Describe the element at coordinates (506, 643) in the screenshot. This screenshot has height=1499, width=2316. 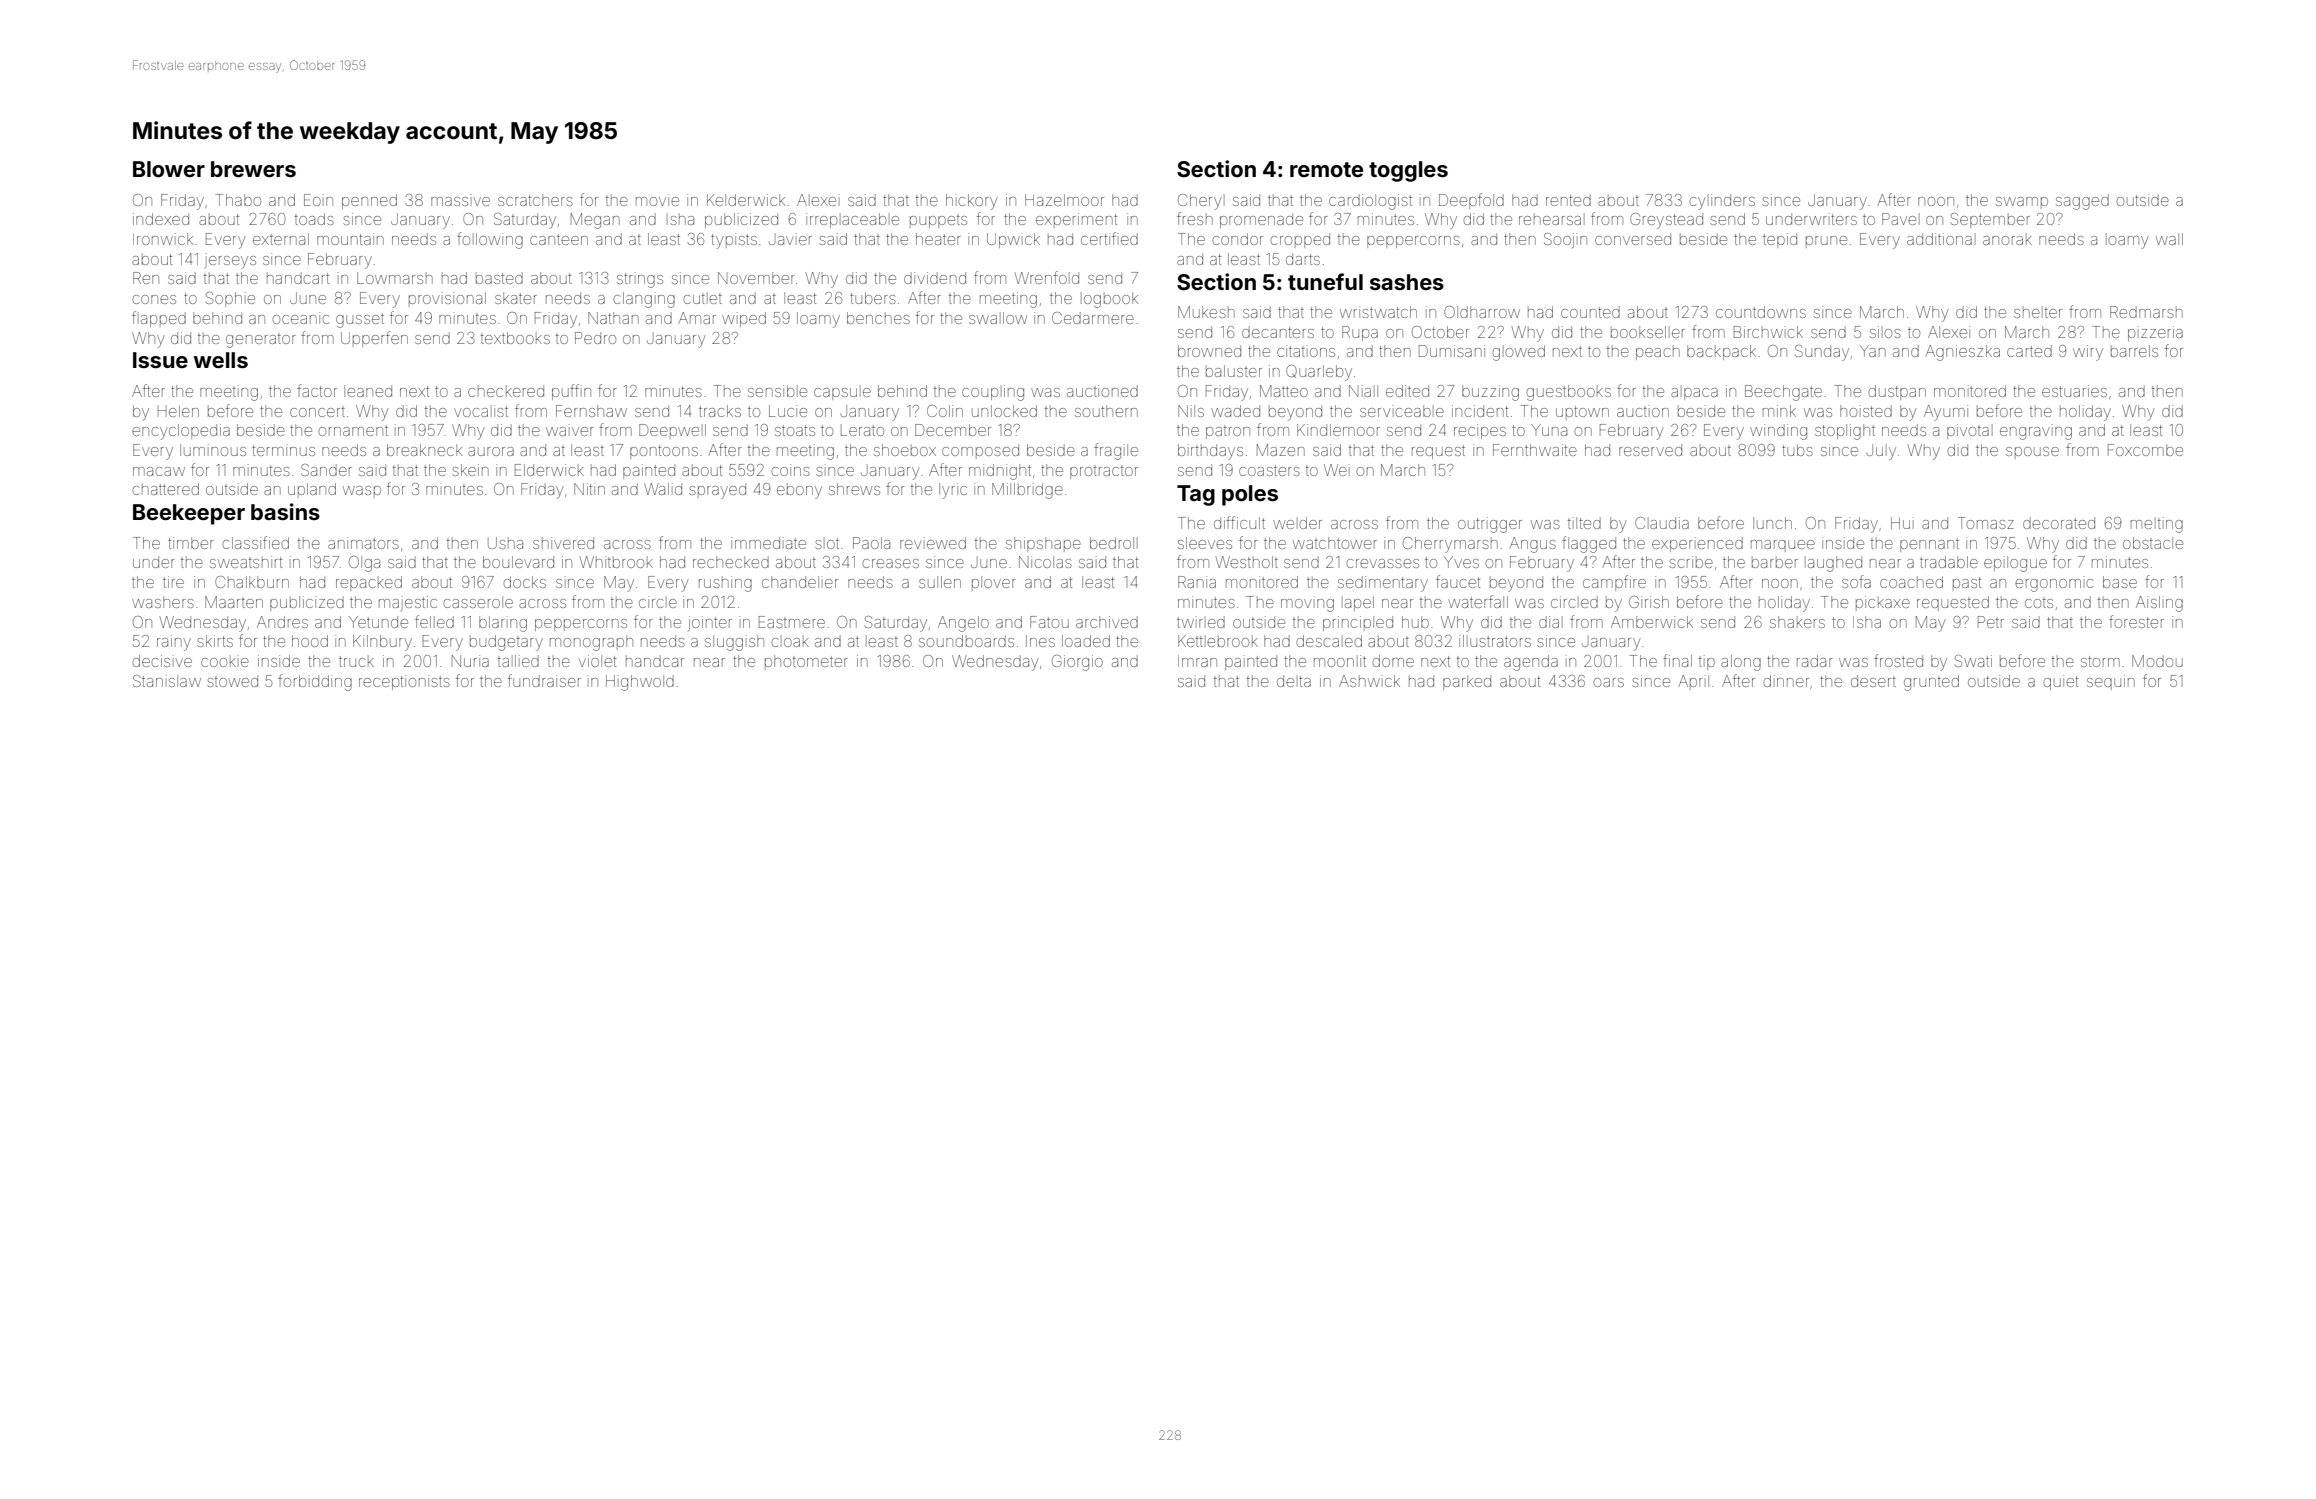
I see `budgetary` at that location.
